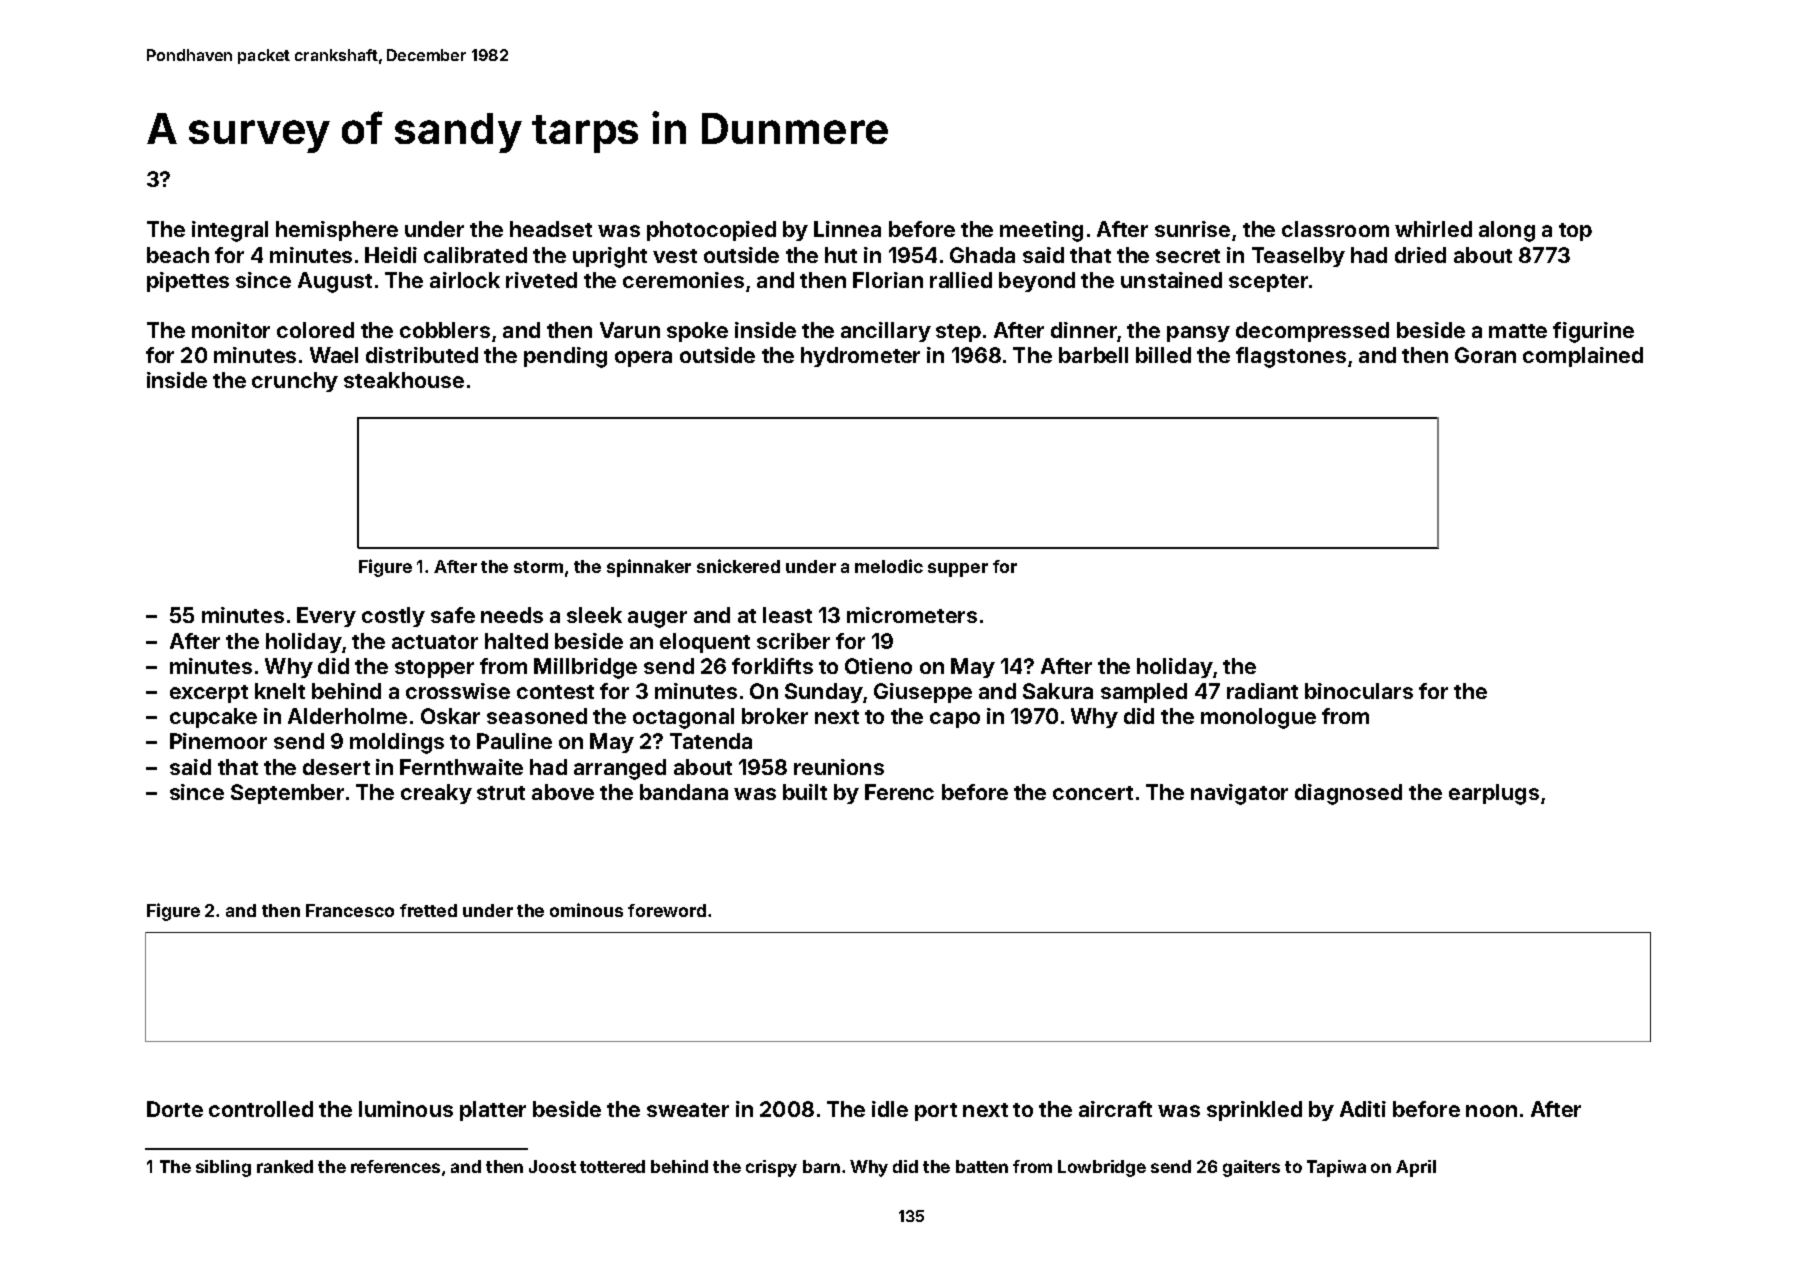 The width and height of the image is (1796, 1270). What do you see at coordinates (175, 1109) in the image?
I see `Dorte` at bounding box center [175, 1109].
